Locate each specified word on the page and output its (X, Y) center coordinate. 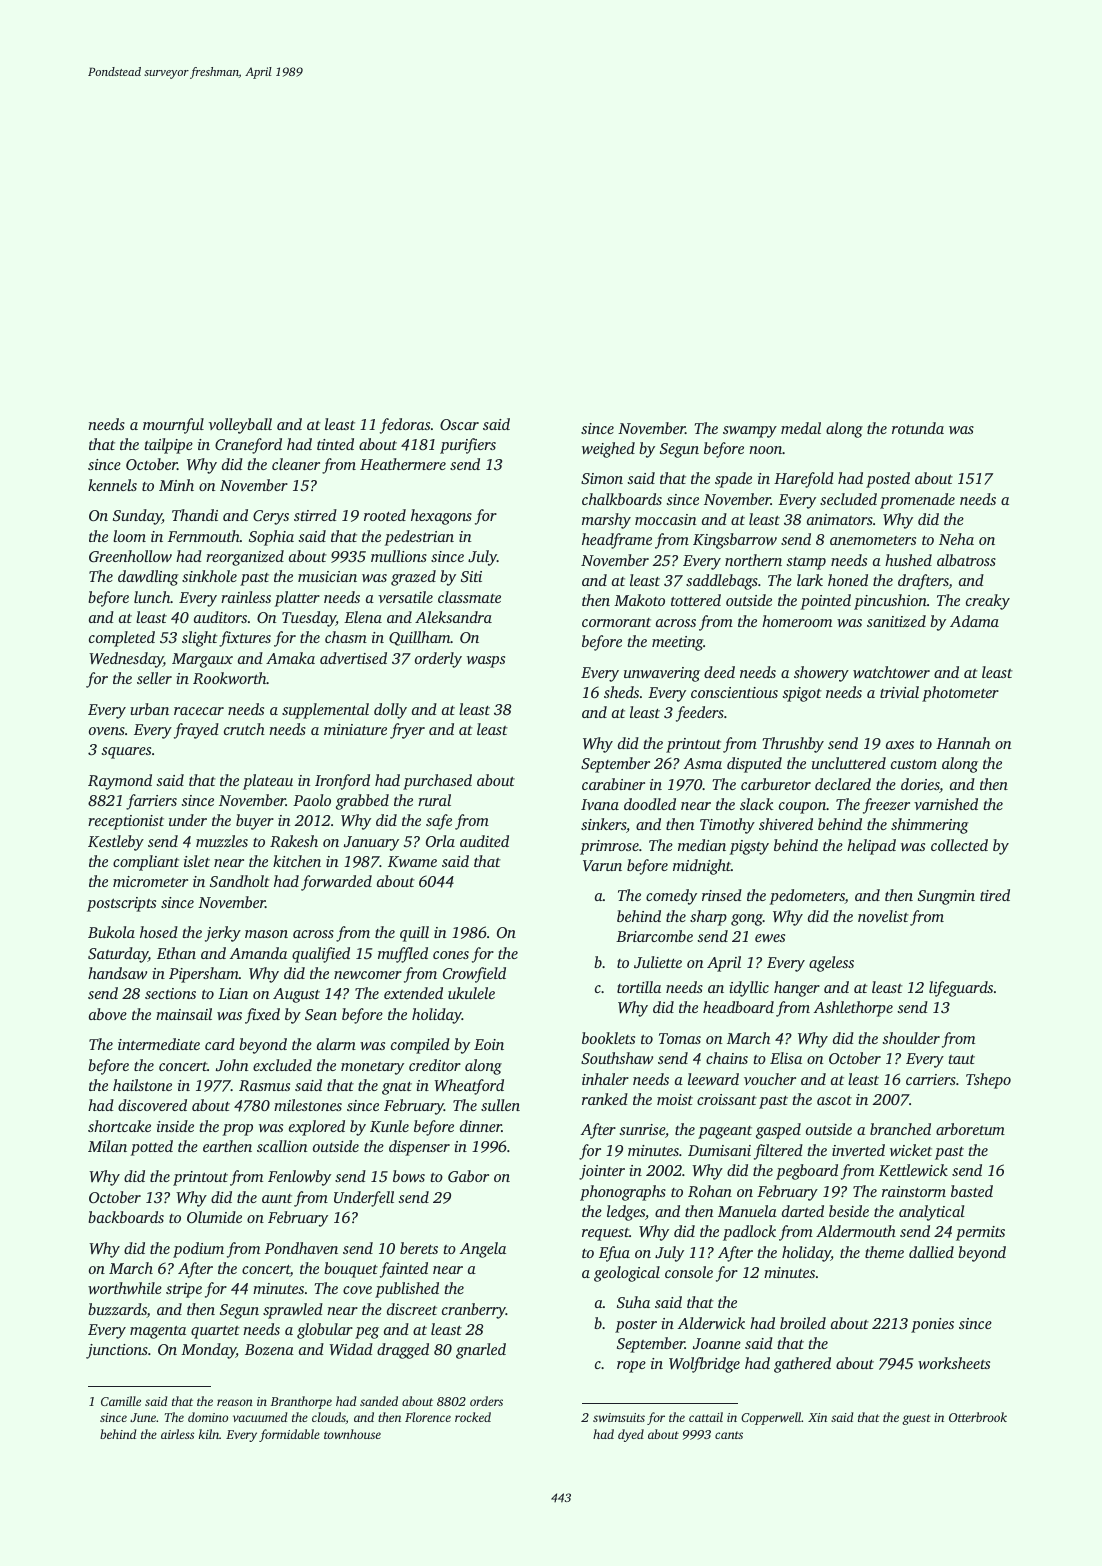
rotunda (918, 428)
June (143, 1417)
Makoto (639, 600)
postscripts (121, 904)
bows (409, 1176)
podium (198, 1250)
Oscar (459, 424)
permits (980, 1233)
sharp (708, 918)
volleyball (240, 426)
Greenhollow (130, 556)
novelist (883, 916)
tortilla (639, 987)
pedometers (807, 897)
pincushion (890, 602)
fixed (262, 1016)
